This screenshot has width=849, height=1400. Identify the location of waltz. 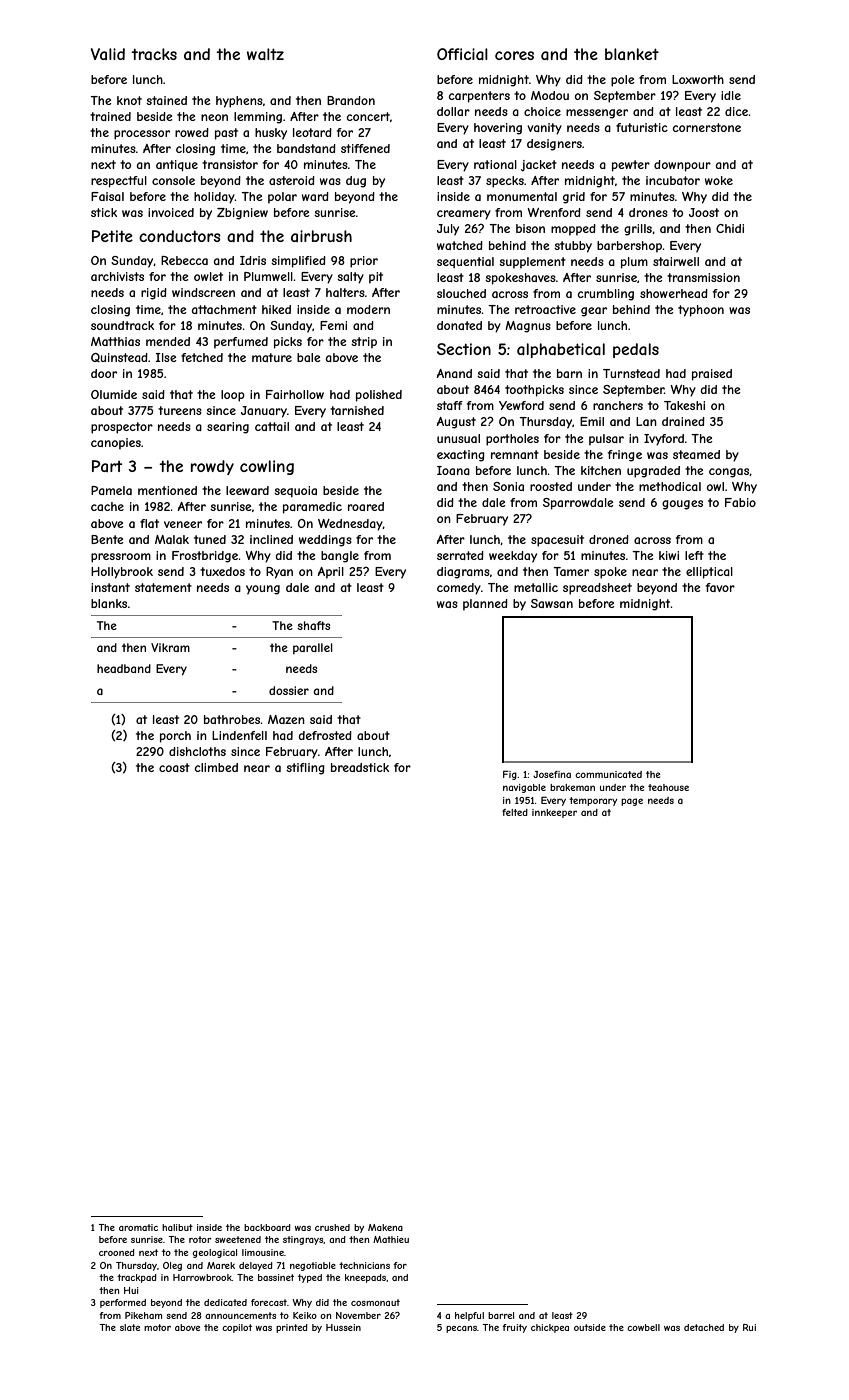
(265, 54).
